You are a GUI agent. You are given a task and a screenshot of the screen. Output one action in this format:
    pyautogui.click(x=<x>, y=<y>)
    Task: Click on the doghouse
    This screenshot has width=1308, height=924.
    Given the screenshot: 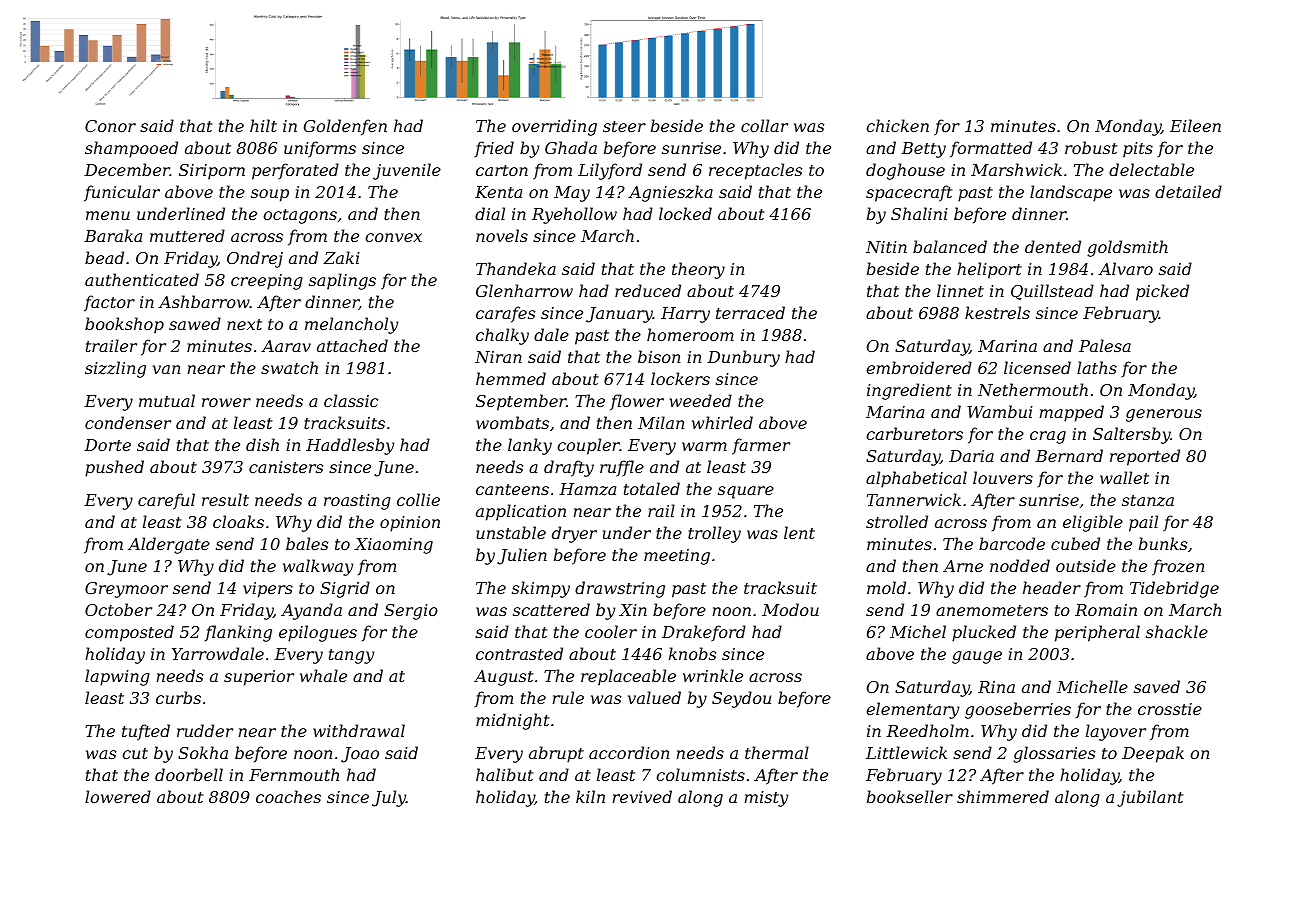 What is the action you would take?
    pyautogui.click(x=905, y=171)
